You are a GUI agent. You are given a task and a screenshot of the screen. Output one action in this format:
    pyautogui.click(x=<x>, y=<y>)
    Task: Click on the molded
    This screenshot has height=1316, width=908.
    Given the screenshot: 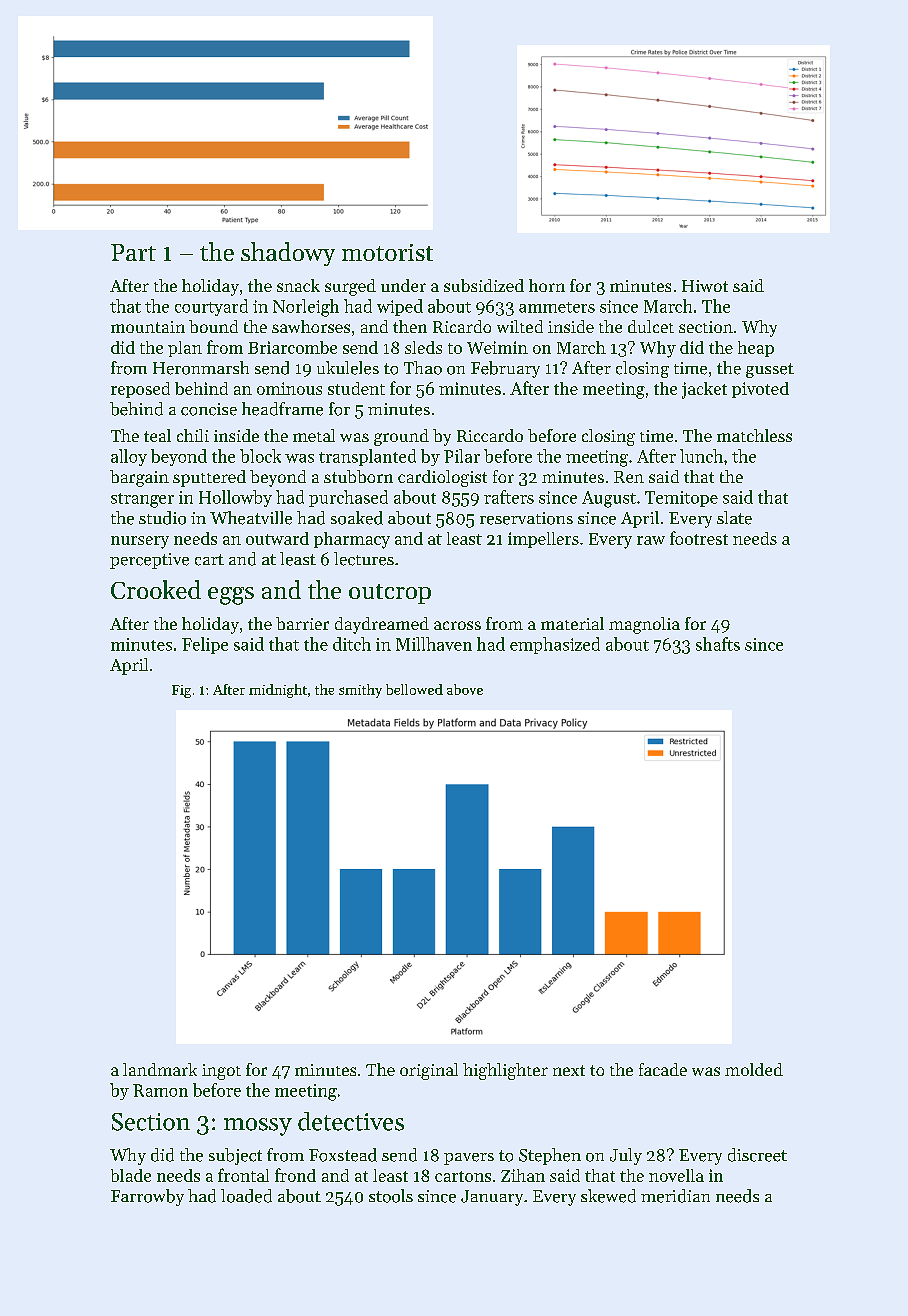 What is the action you would take?
    pyautogui.click(x=754, y=1069)
